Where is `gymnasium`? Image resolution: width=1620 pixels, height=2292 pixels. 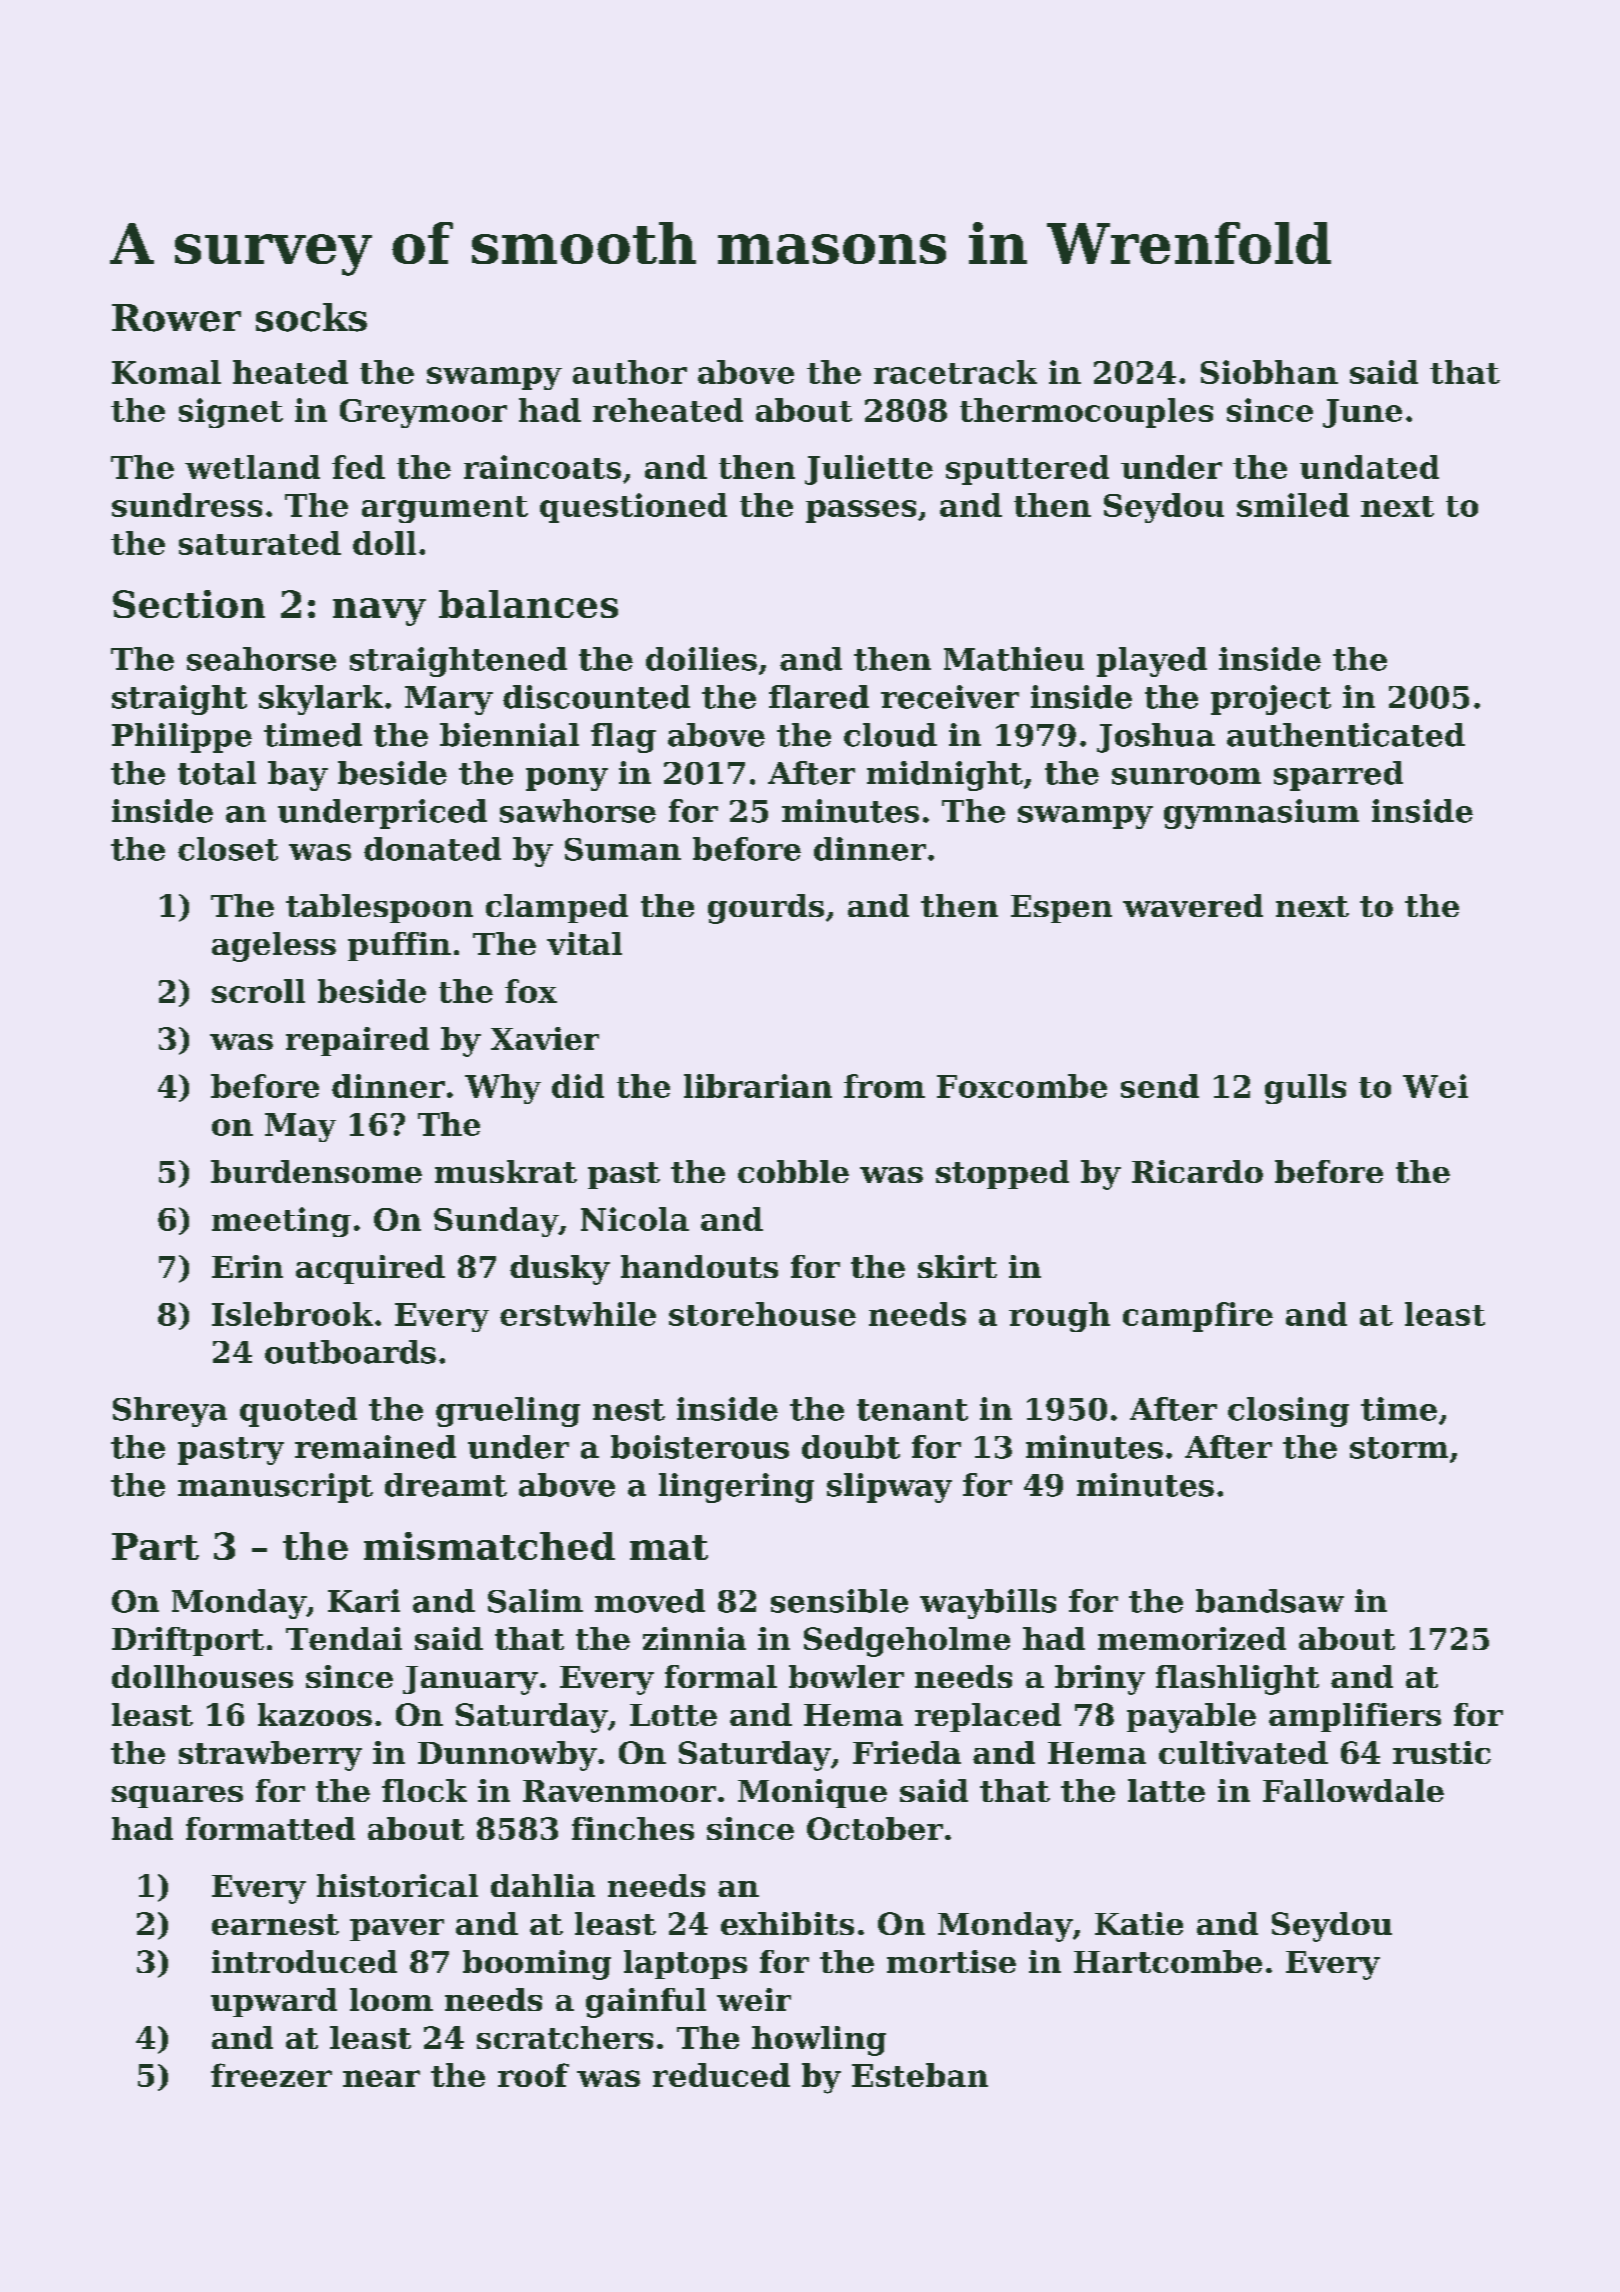 gymnasium is located at coordinates (1261, 814).
